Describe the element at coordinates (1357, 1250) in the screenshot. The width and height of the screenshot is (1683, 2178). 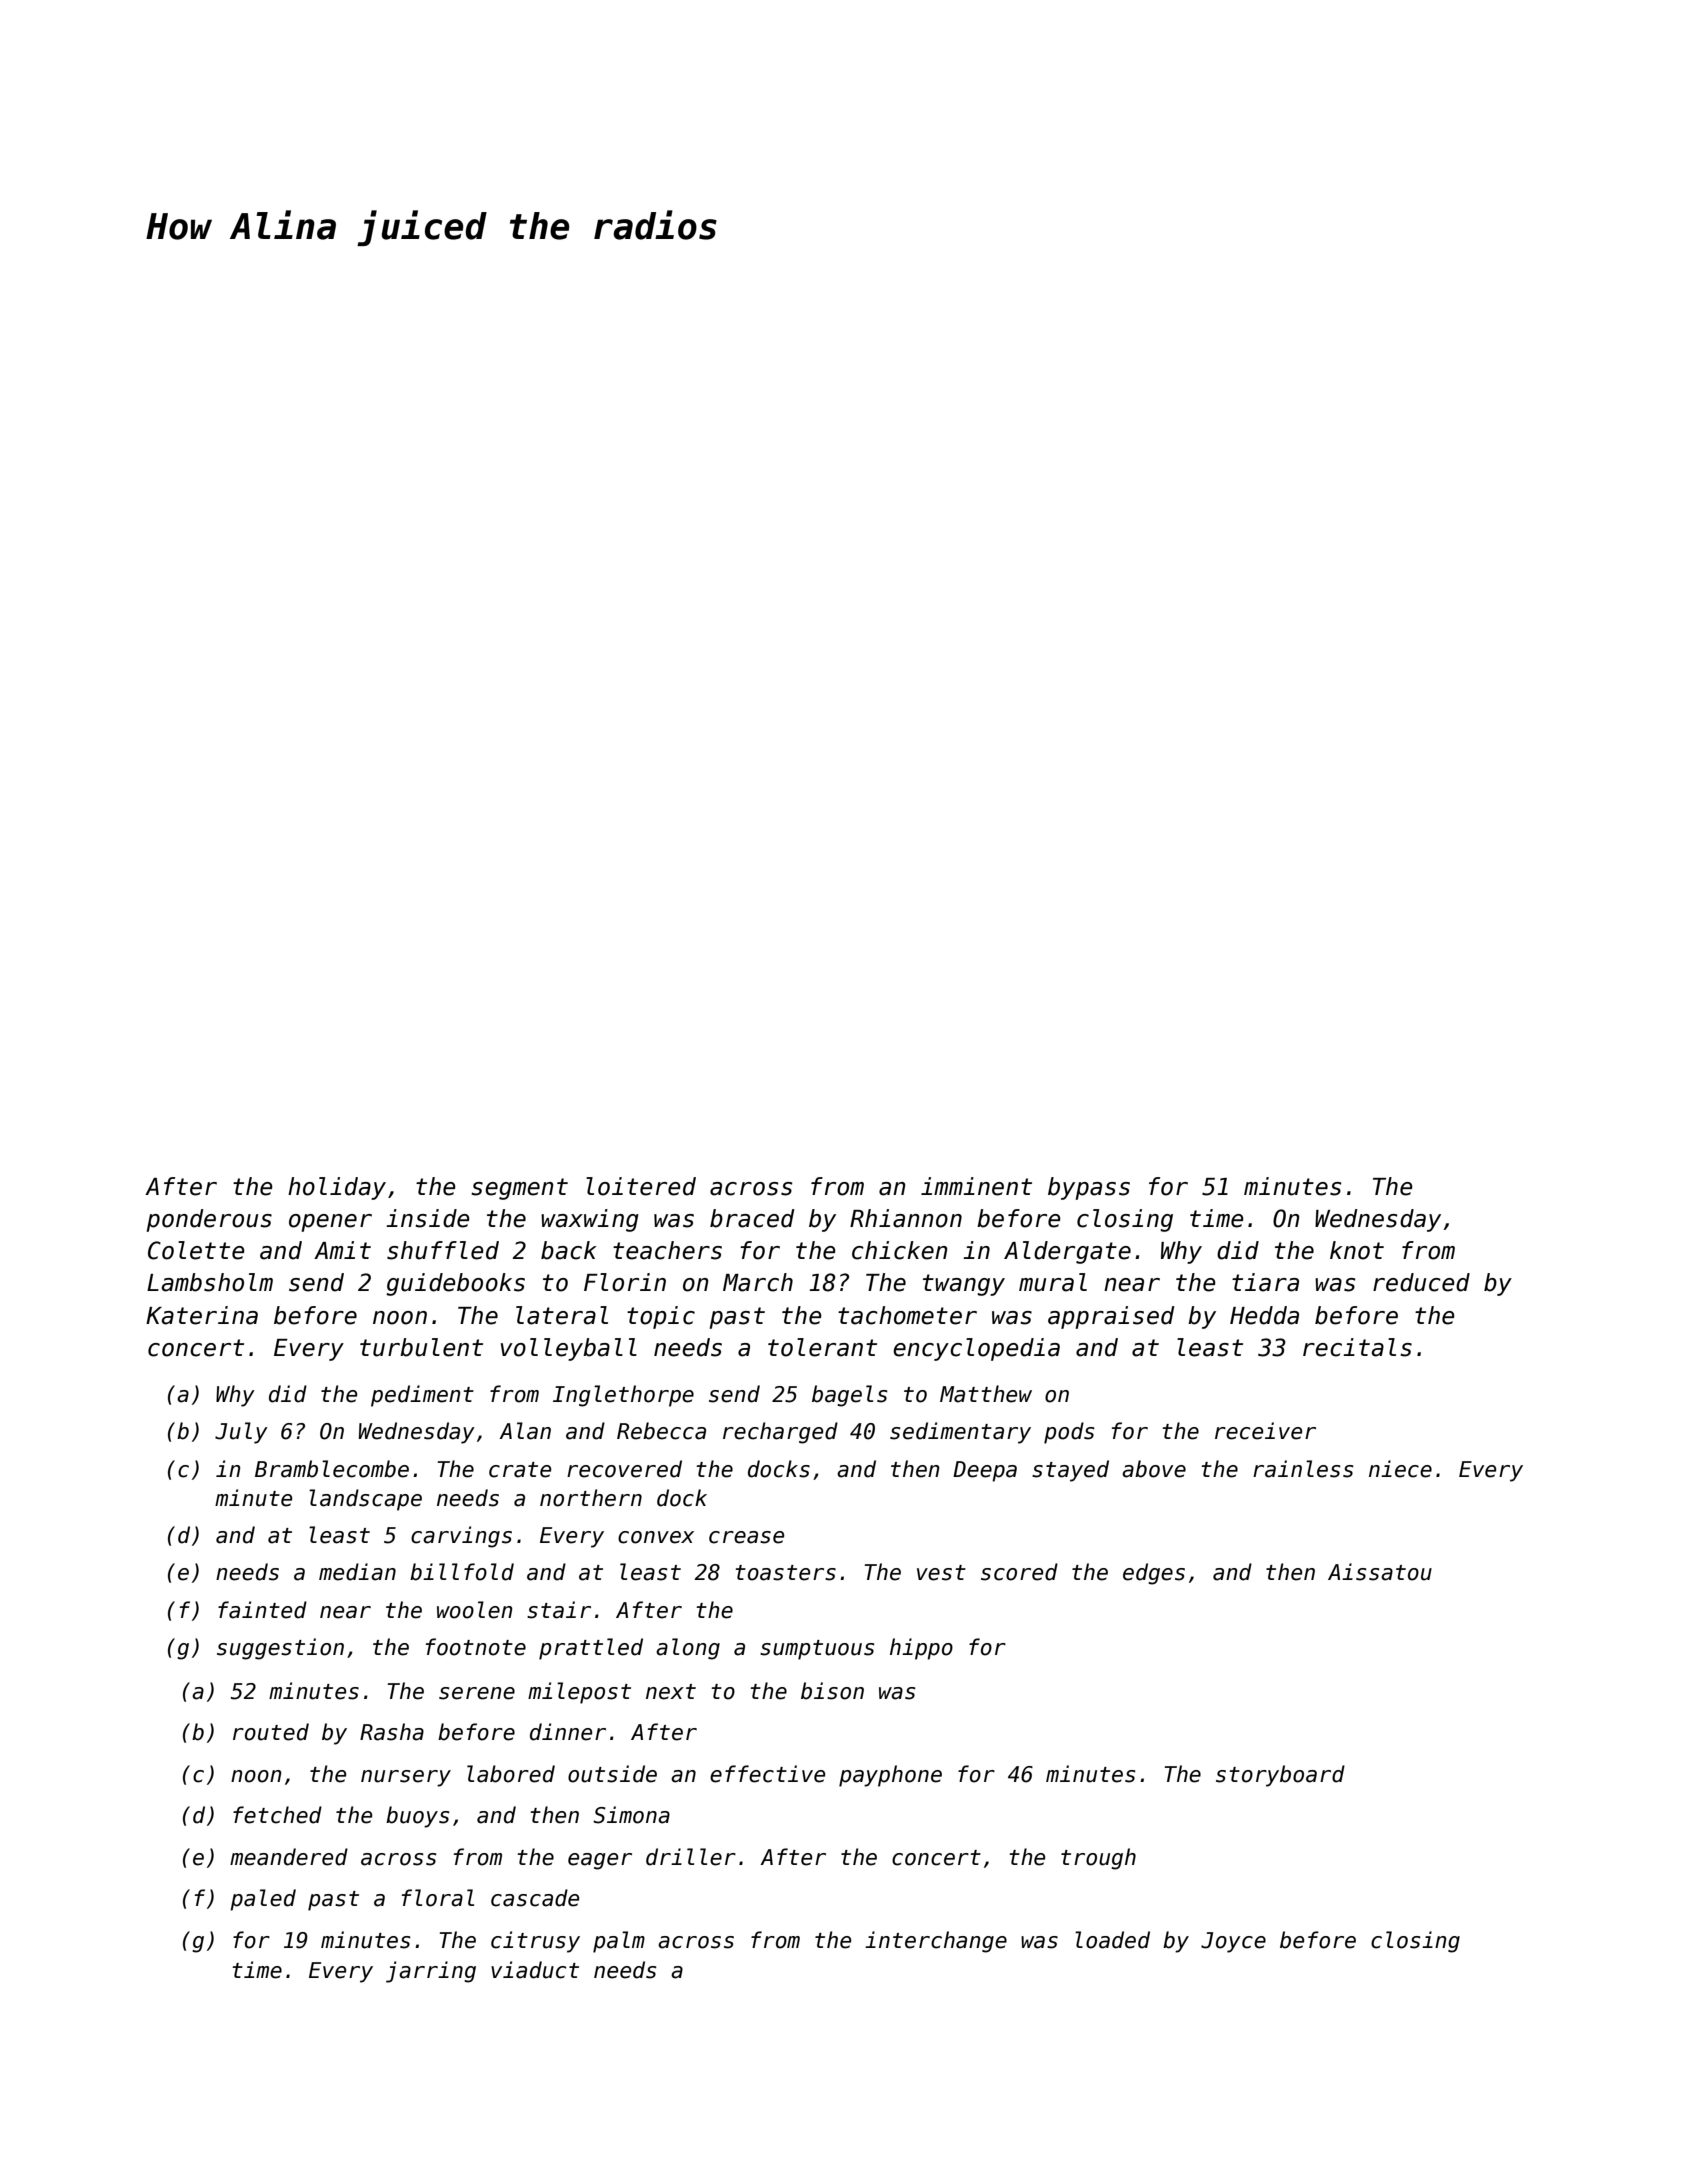
I see `knot` at that location.
